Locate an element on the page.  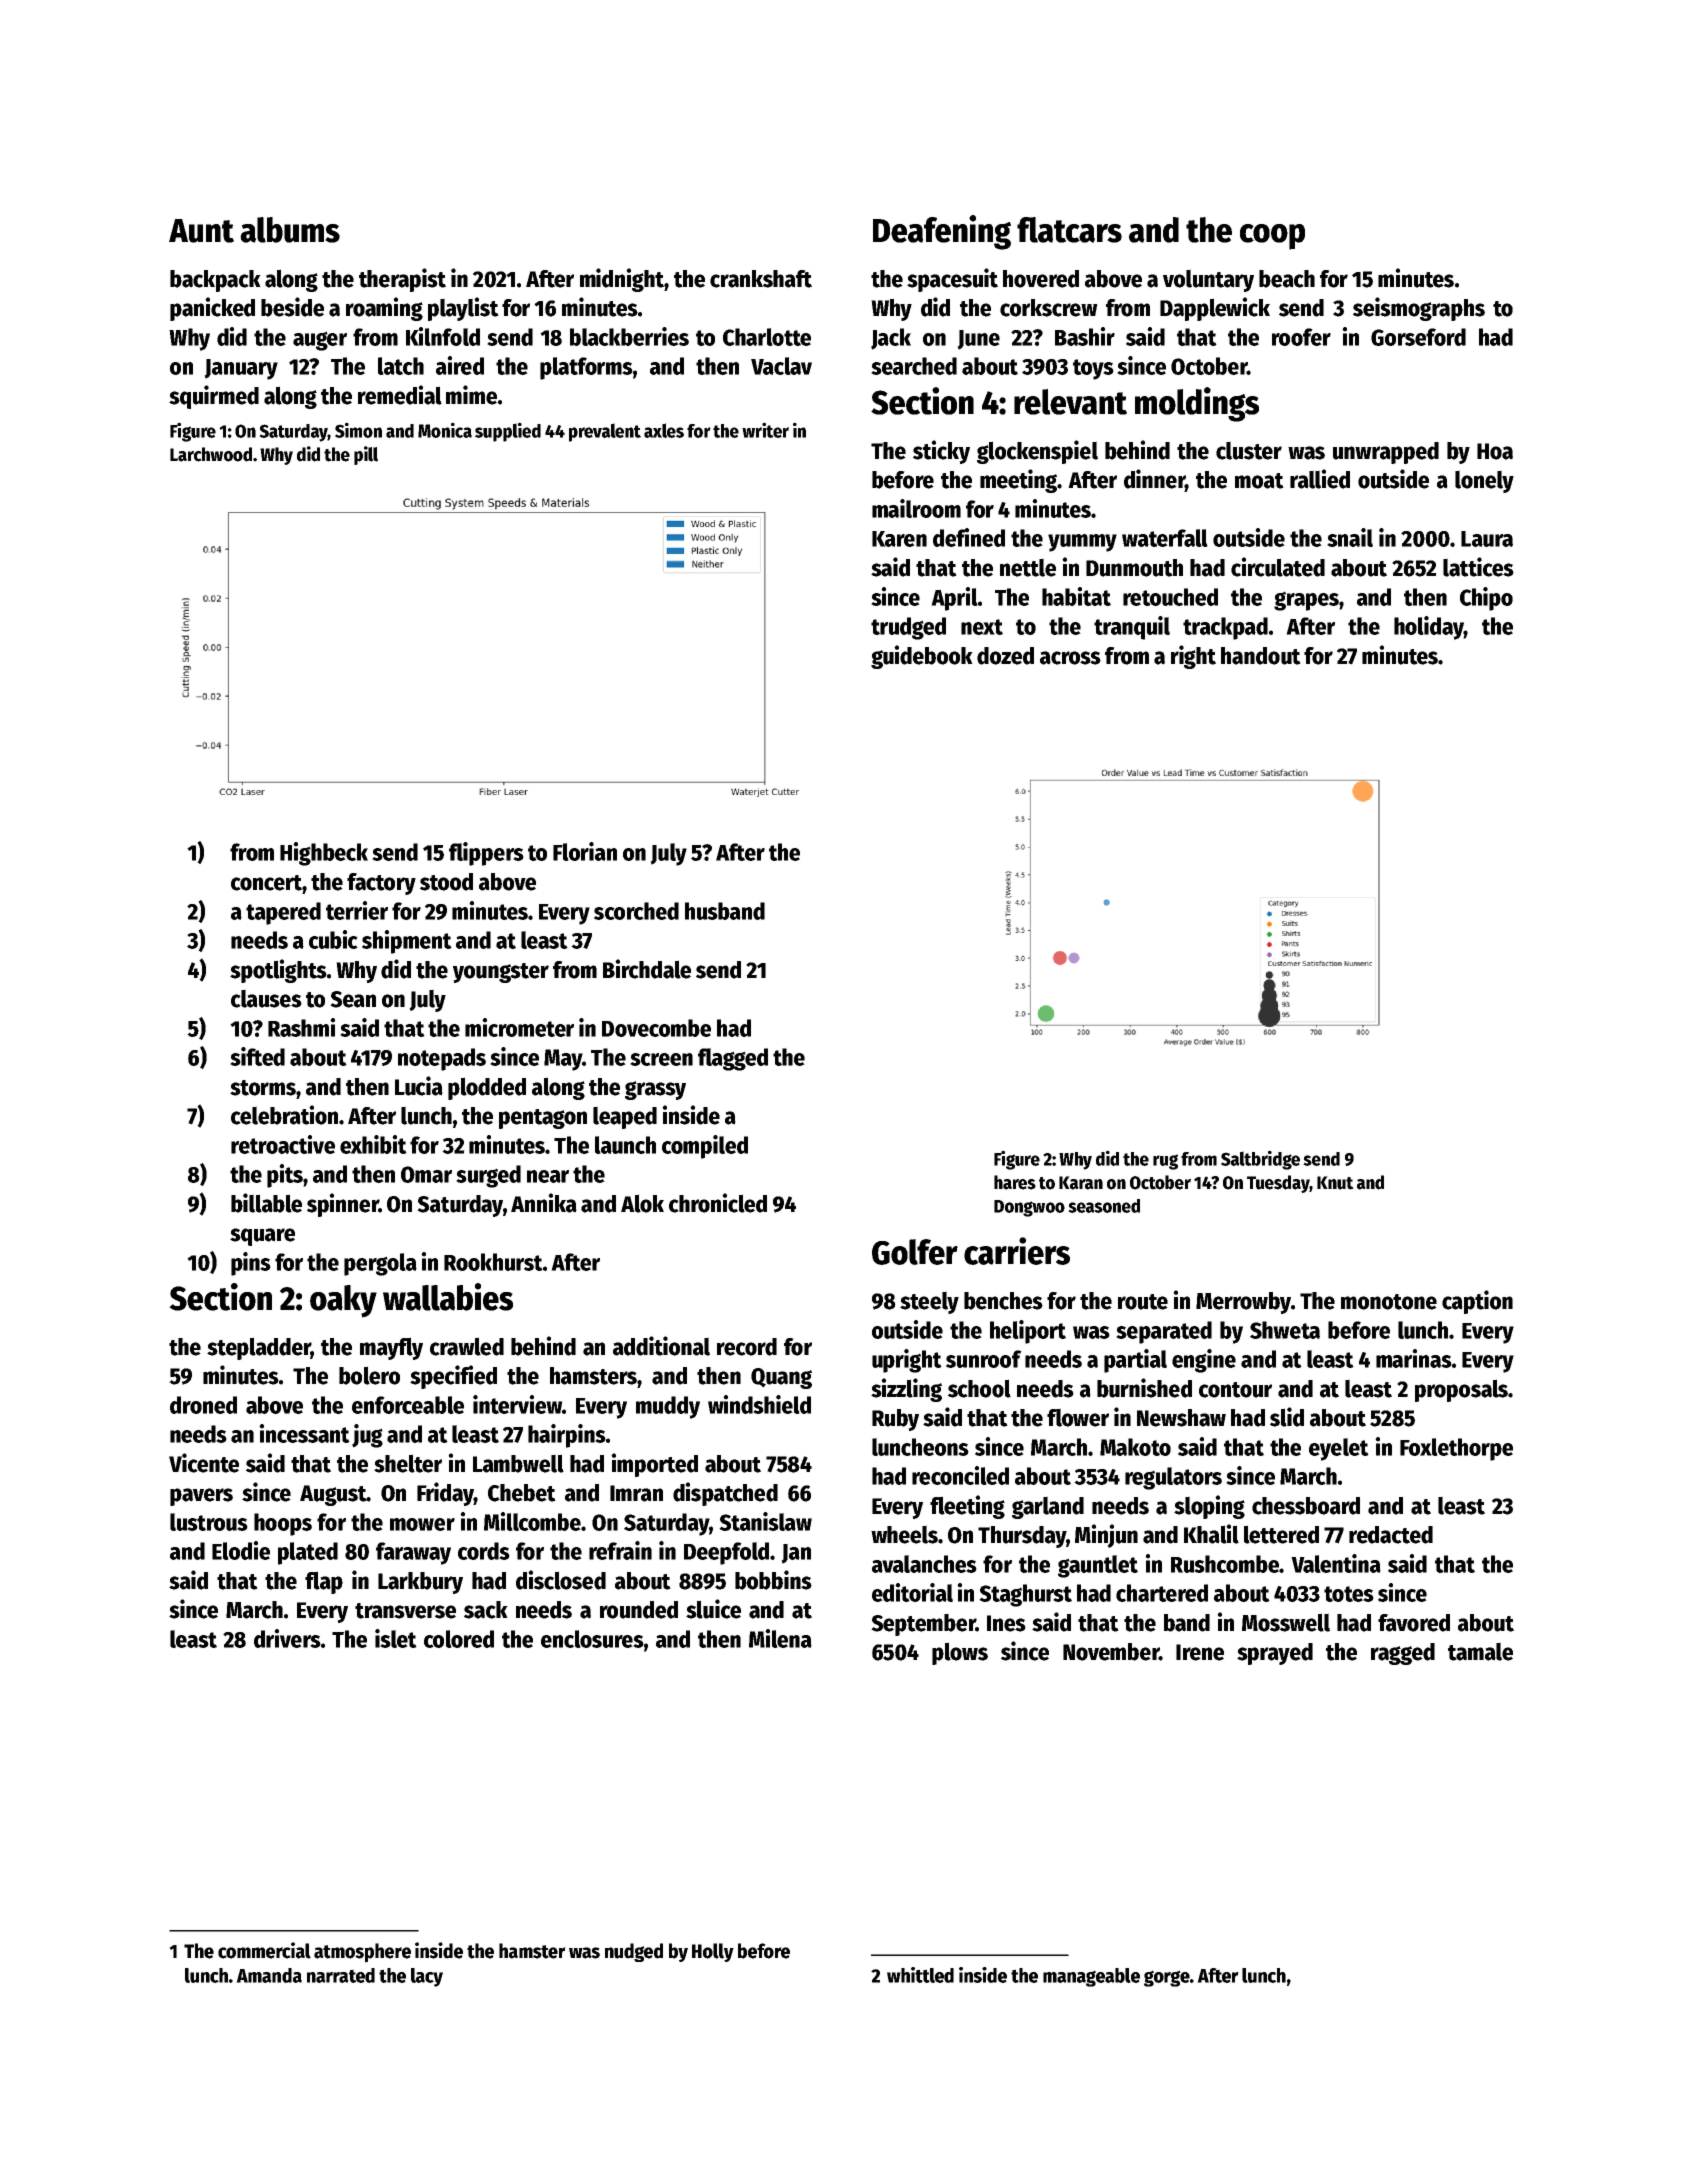
flagged is located at coordinates (733, 1059).
